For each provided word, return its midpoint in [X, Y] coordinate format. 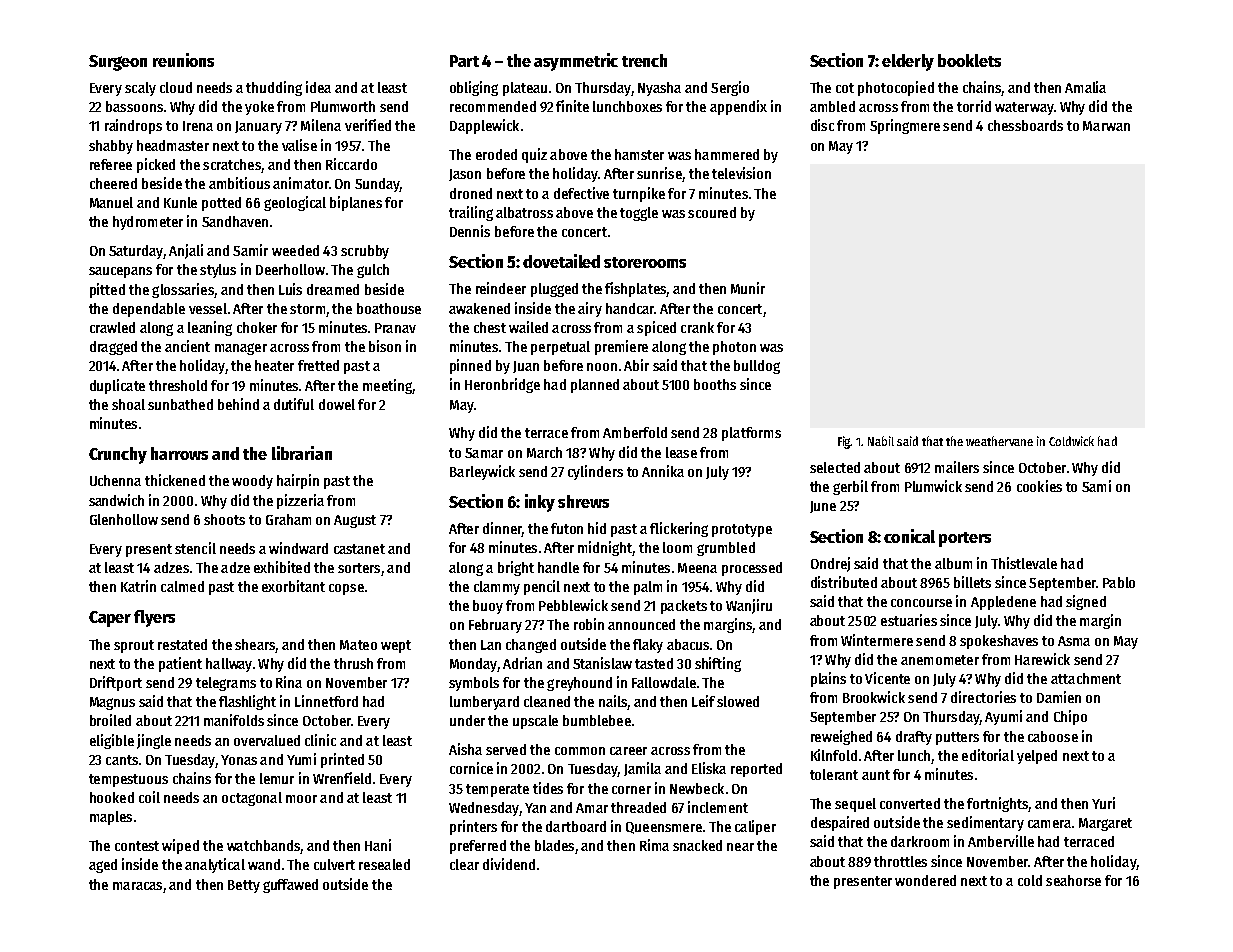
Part [464, 61]
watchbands [263, 845]
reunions [183, 60]
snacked [697, 845]
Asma [1074, 641]
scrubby [365, 252]
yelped [1037, 757]
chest [490, 327]
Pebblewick [573, 605]
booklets [969, 60]
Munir [748, 288]
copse [346, 589]
